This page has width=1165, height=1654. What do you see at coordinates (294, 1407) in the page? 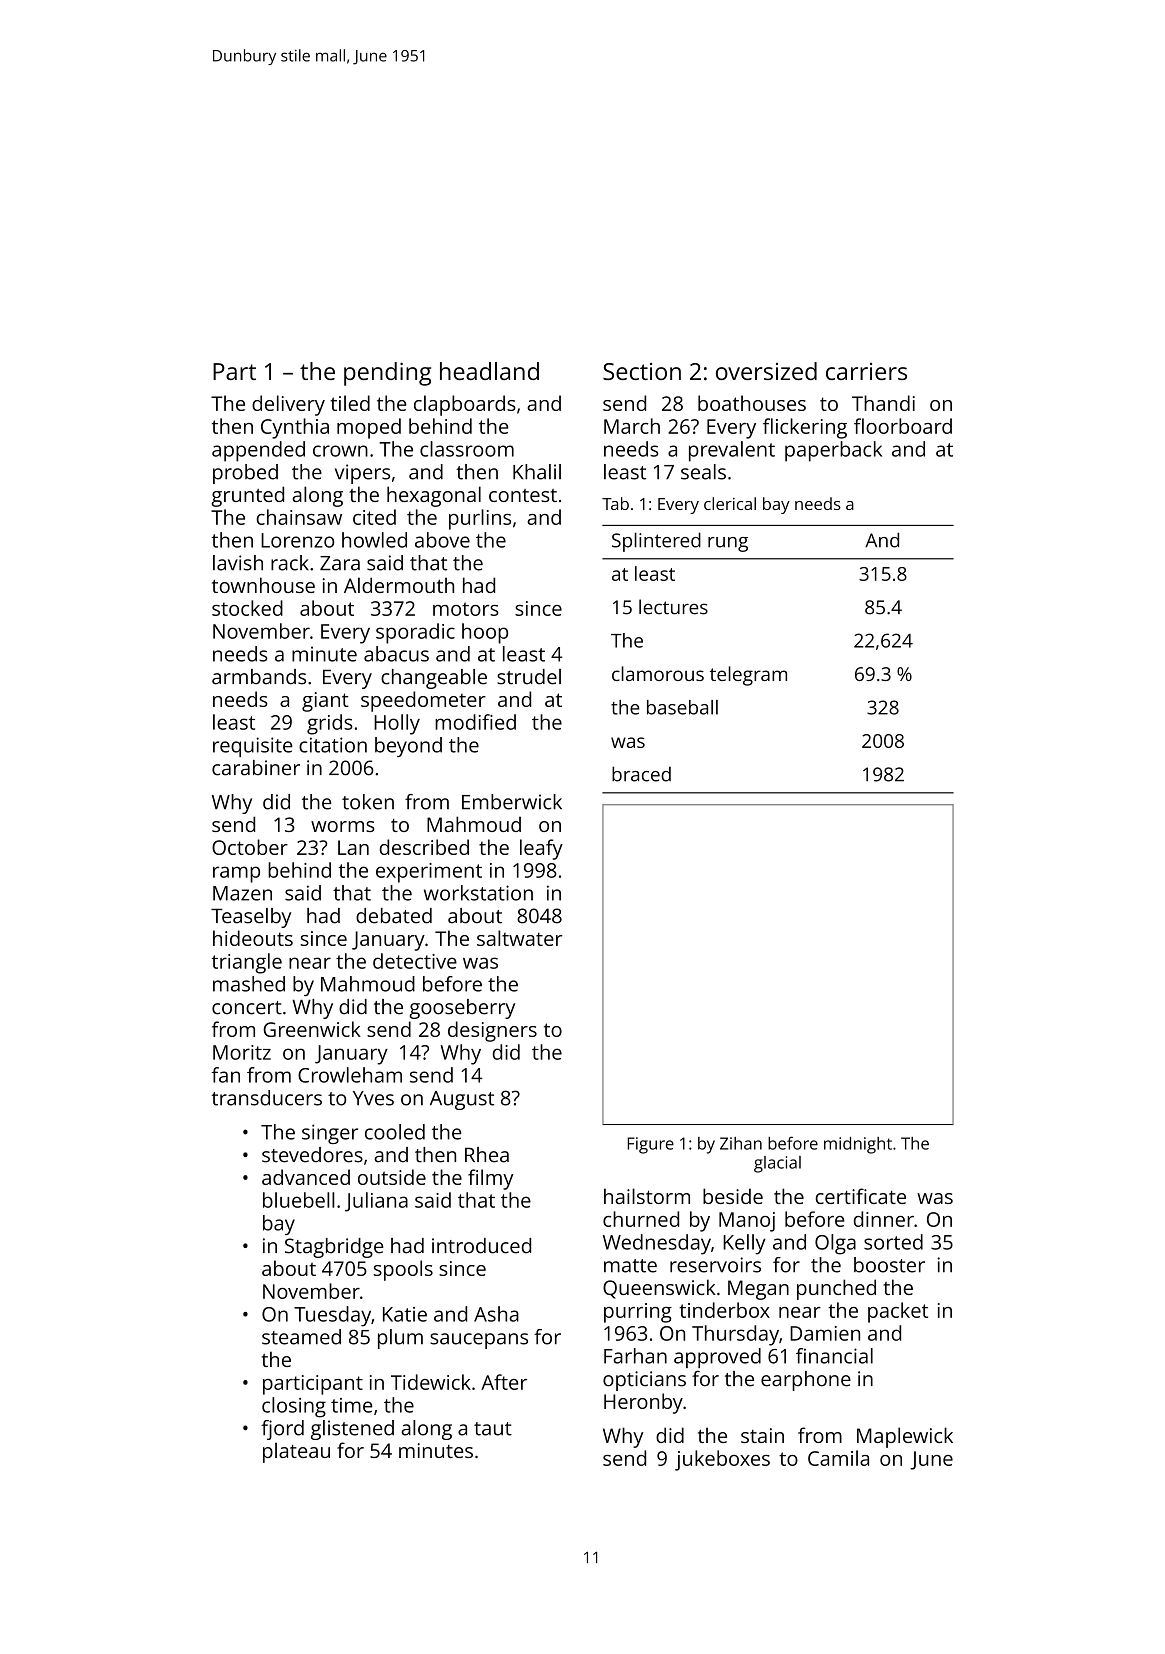
I see `closing` at bounding box center [294, 1407].
